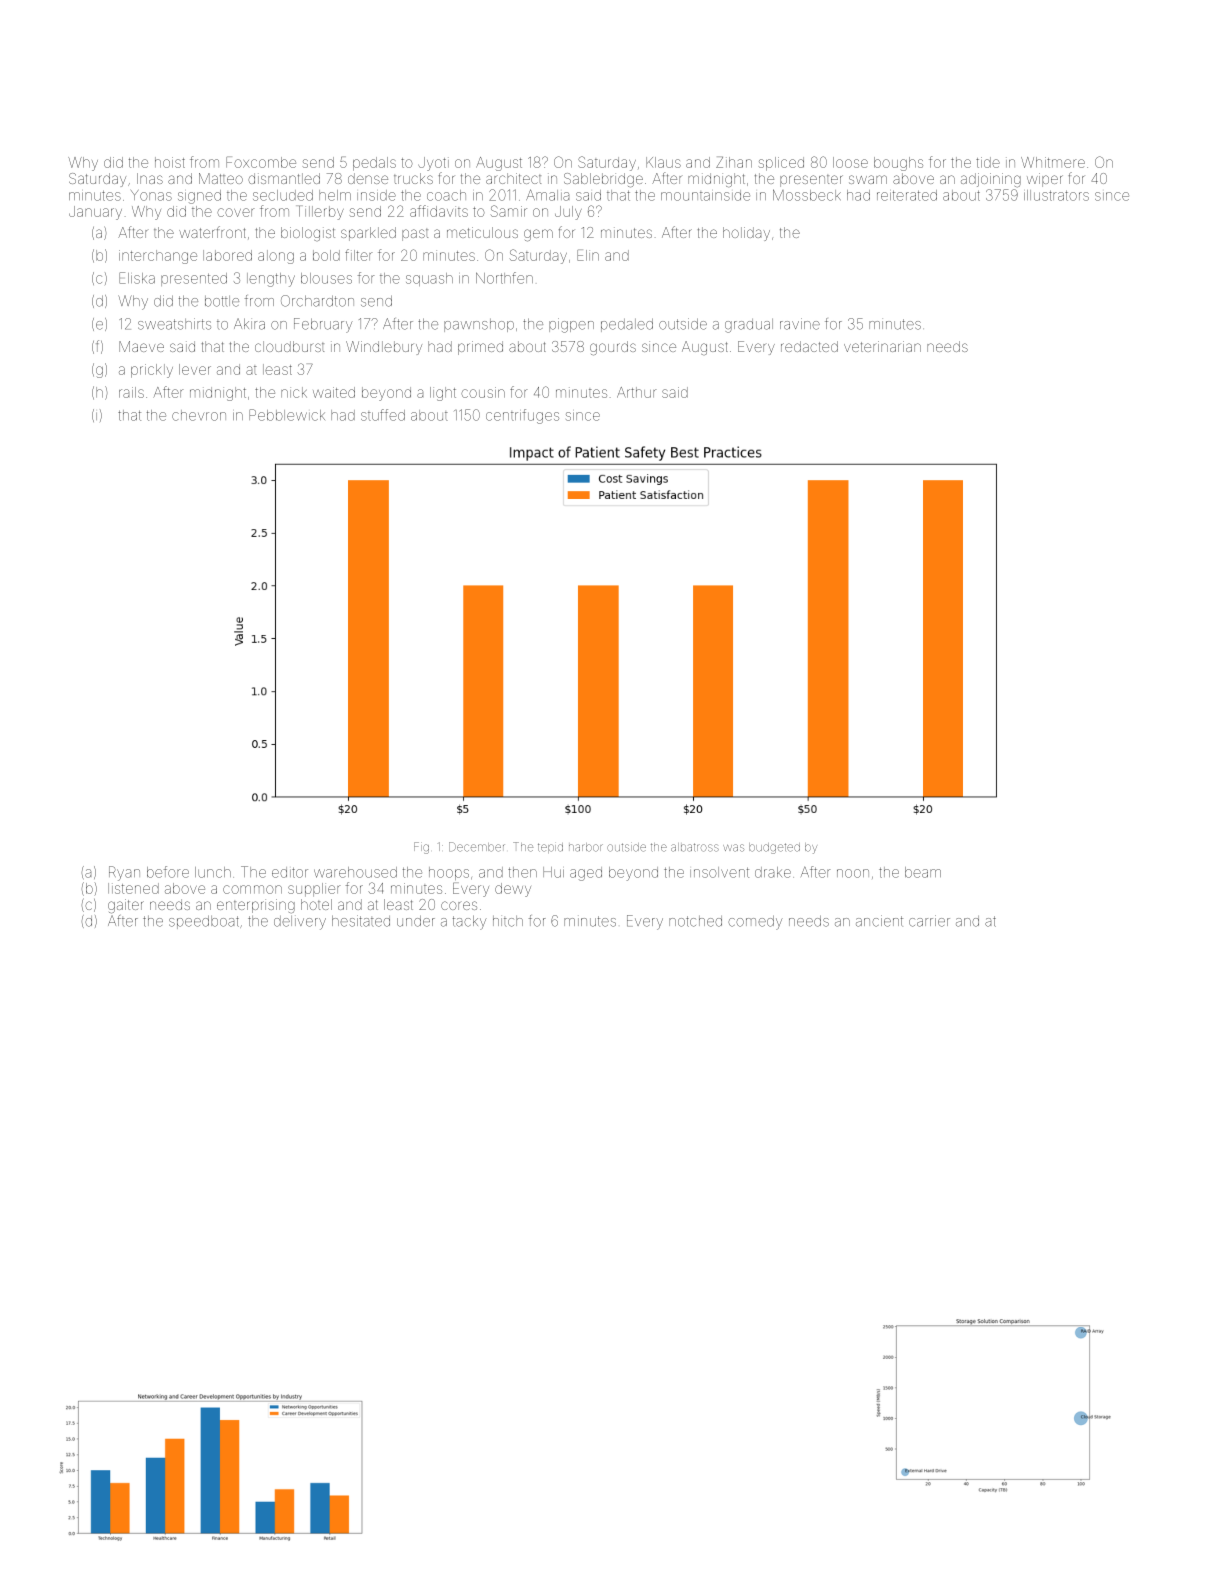  I want to click on centrifuges, so click(522, 416).
